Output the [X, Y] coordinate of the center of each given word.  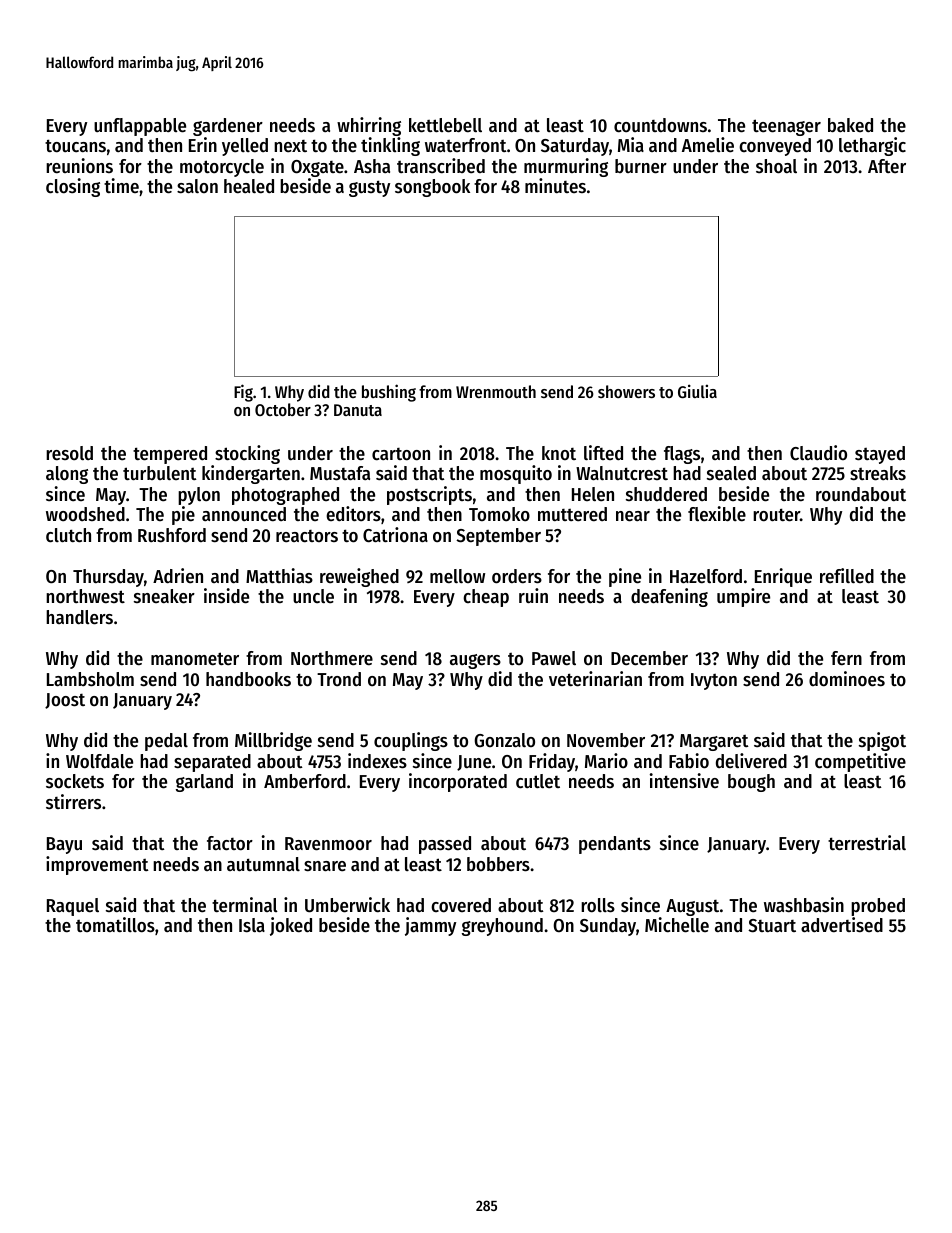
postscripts [429, 495]
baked [850, 125]
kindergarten [251, 474]
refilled [847, 576]
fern [846, 658]
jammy [430, 926]
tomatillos [115, 925]
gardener [228, 127]
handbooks [248, 679]
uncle [313, 596]
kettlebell [445, 125]
